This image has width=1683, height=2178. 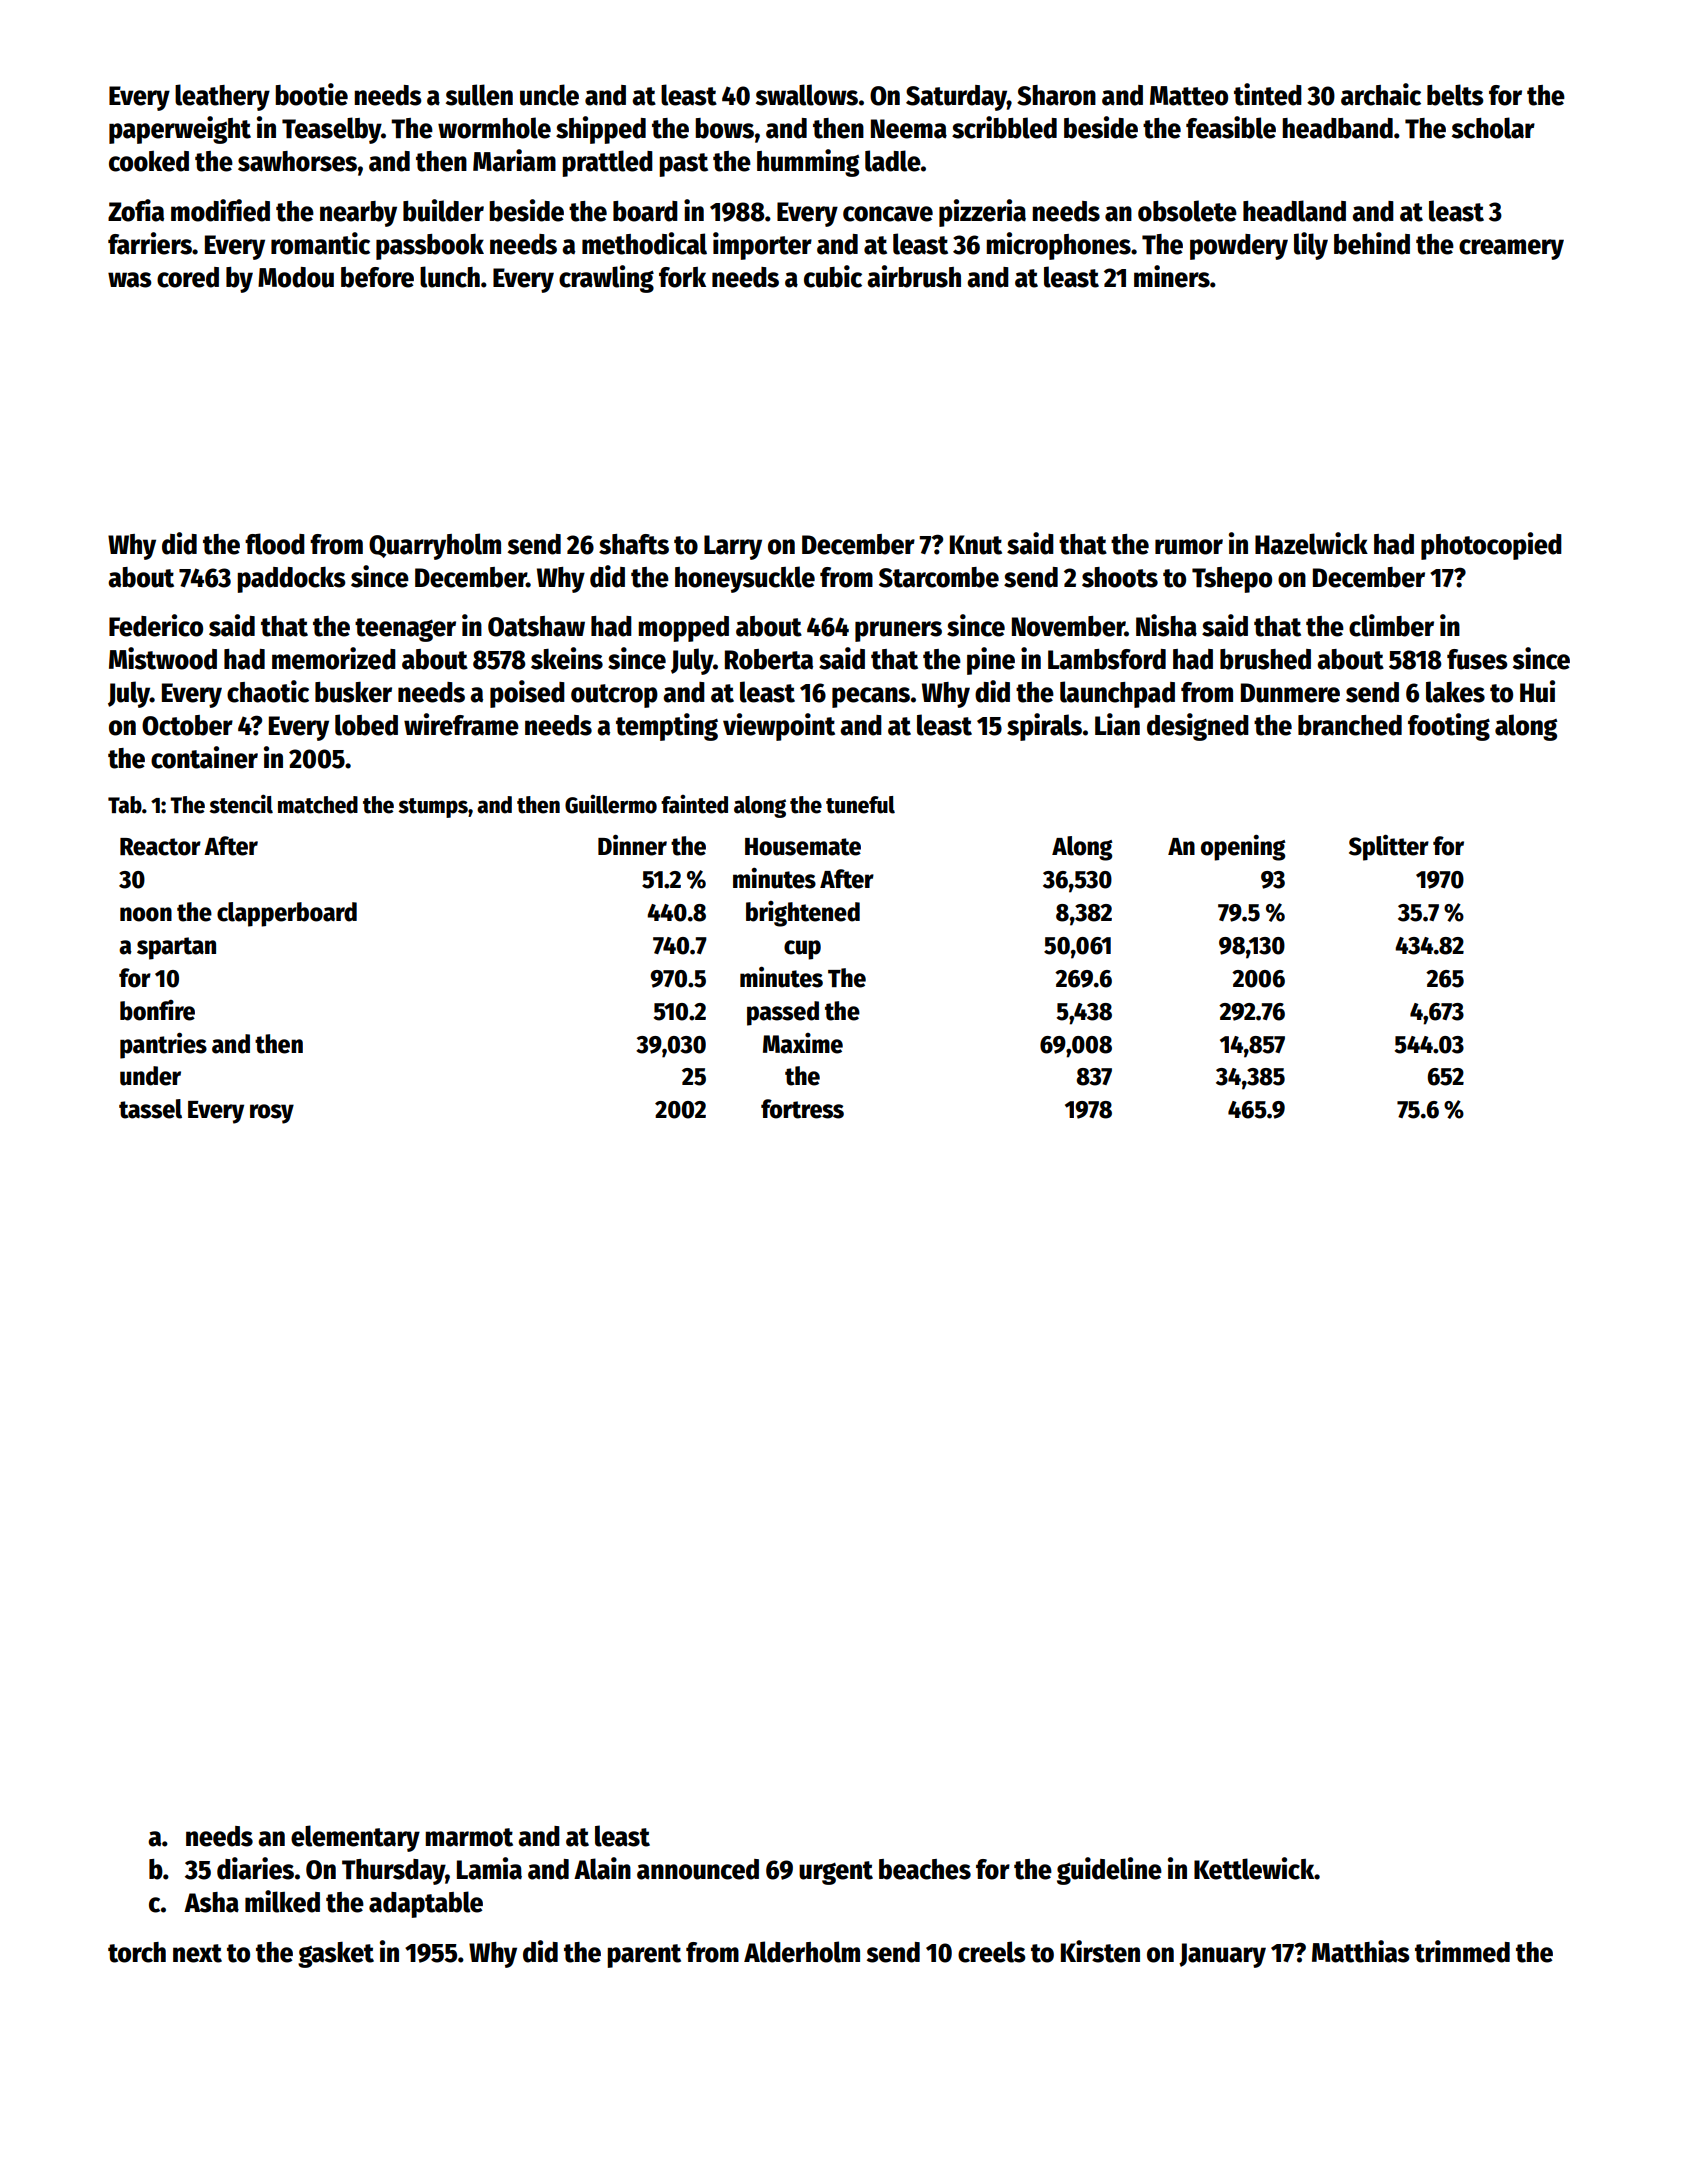 What do you see at coordinates (1389, 847) in the image?
I see `Splitter` at bounding box center [1389, 847].
